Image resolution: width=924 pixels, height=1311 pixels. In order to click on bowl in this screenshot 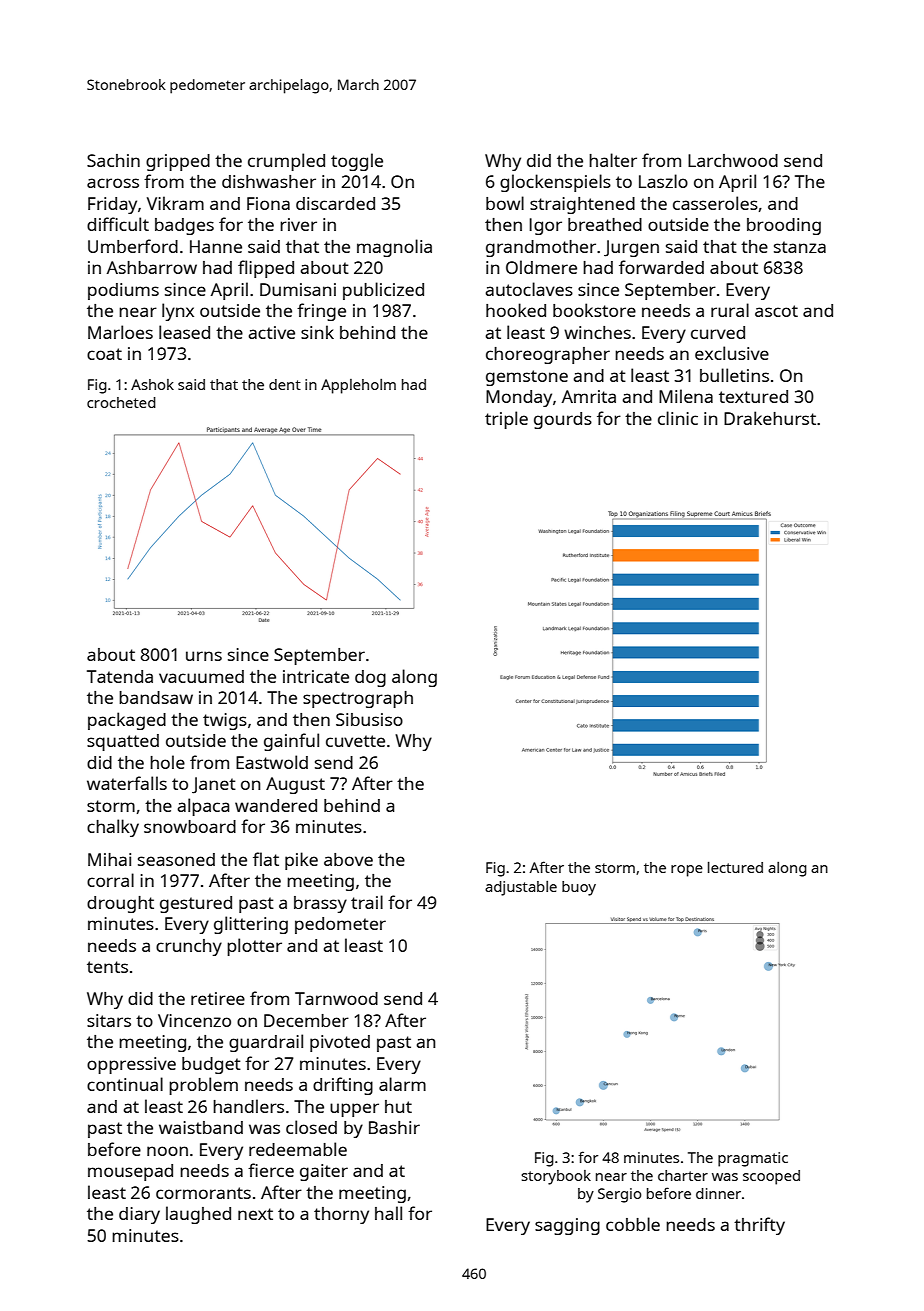, I will do `click(505, 203)`.
